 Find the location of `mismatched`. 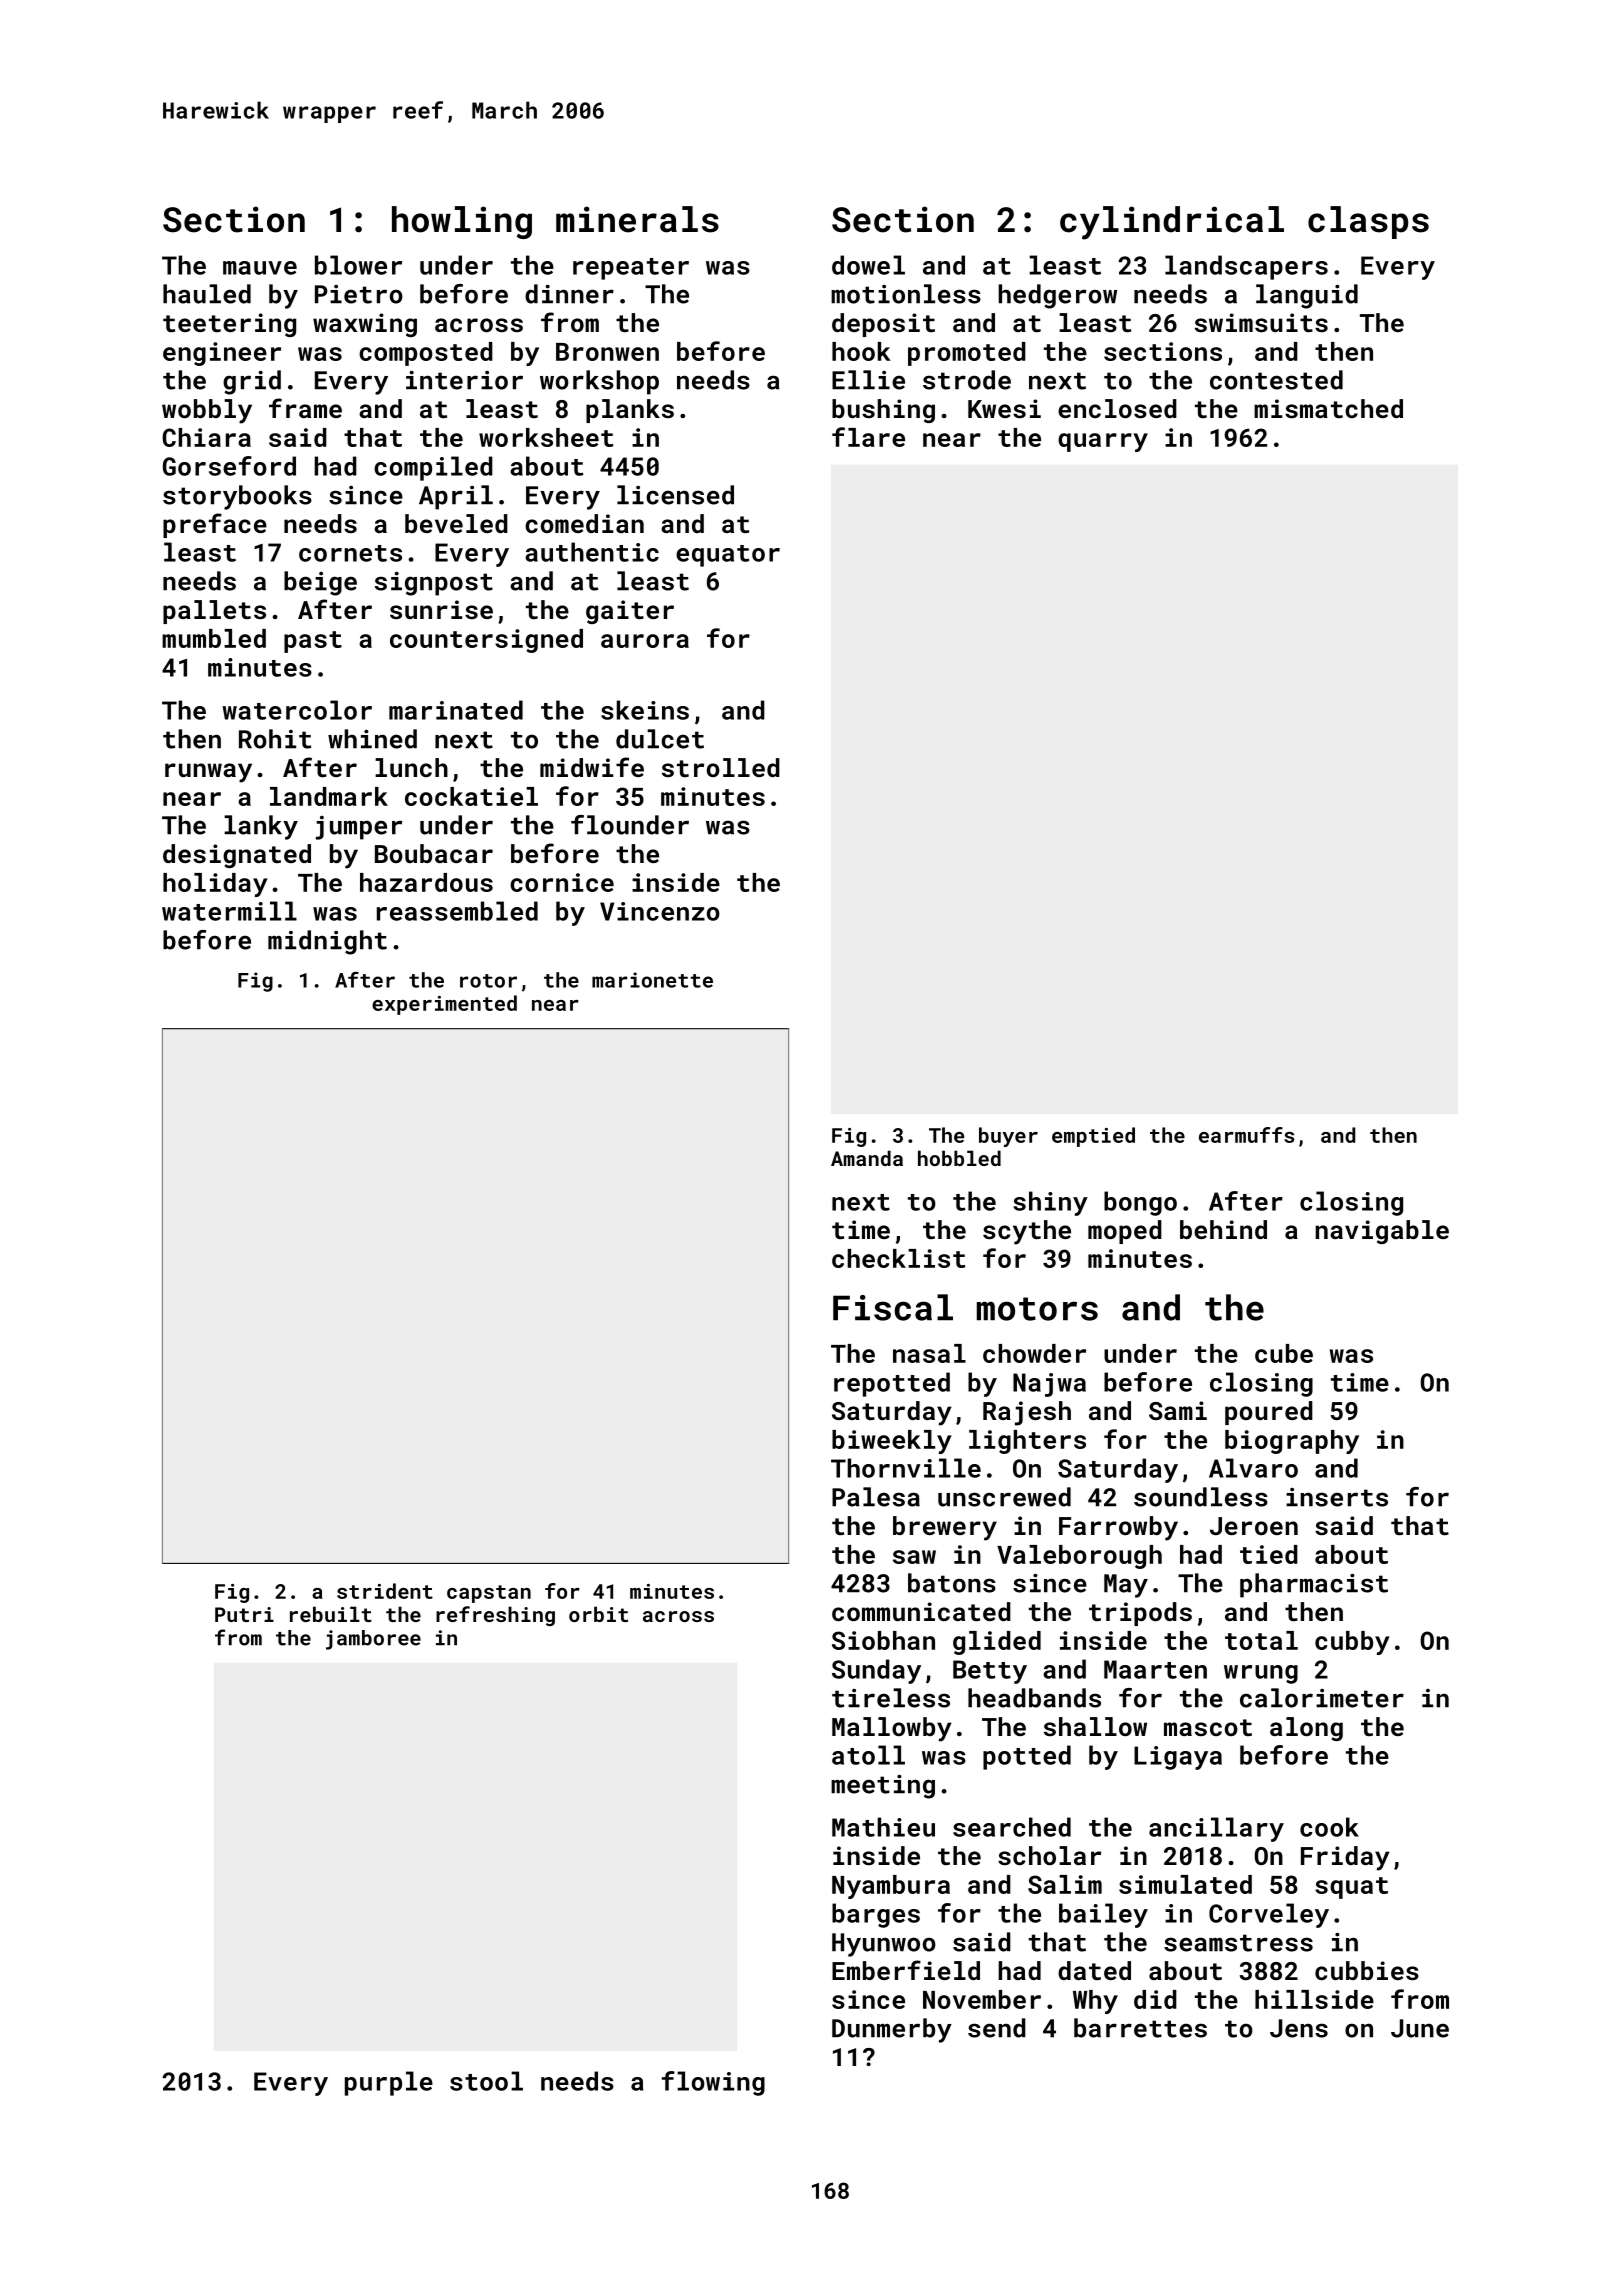

mismatched is located at coordinates (1328, 408).
